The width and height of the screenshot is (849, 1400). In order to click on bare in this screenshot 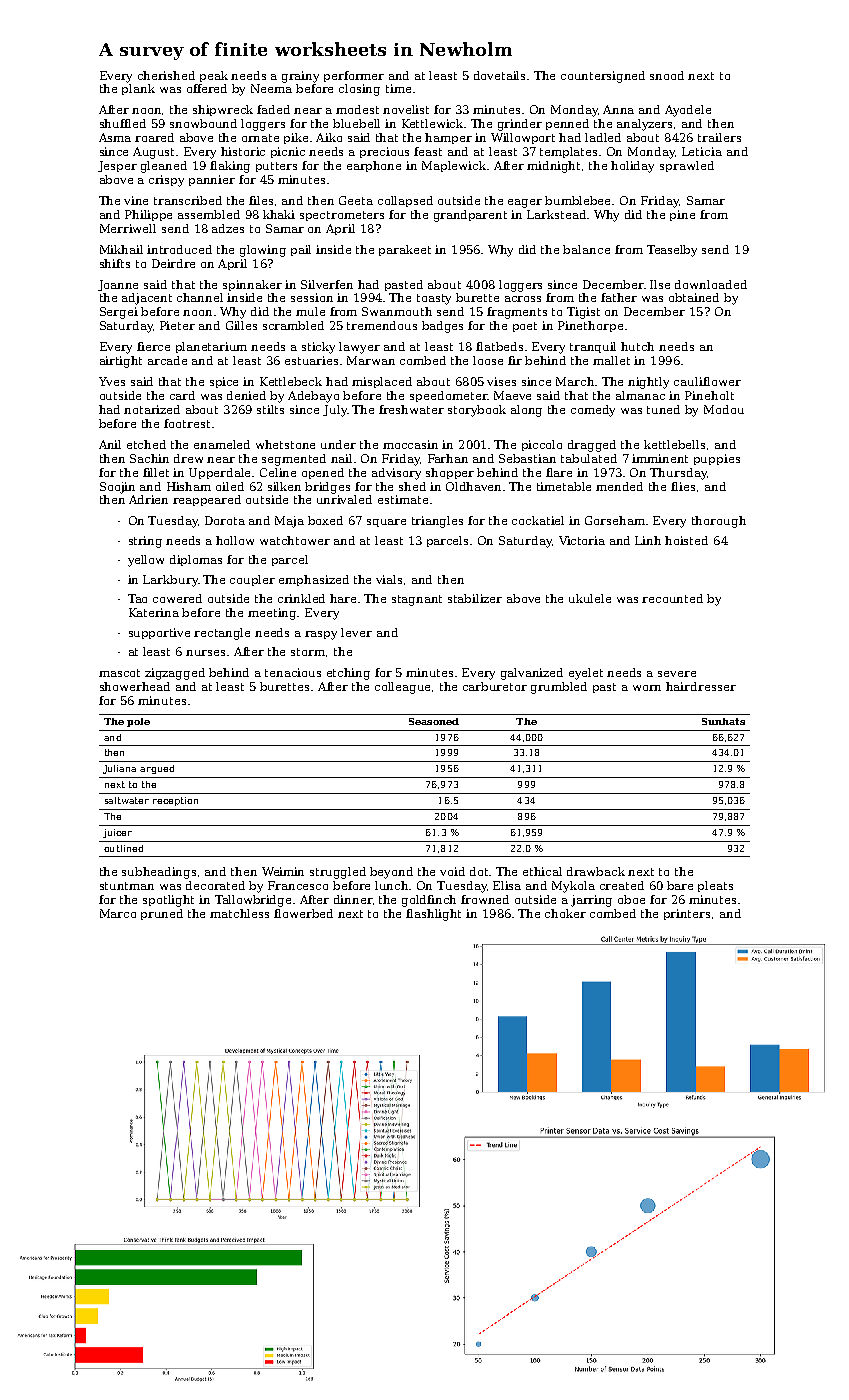, I will do `click(680, 885)`.
